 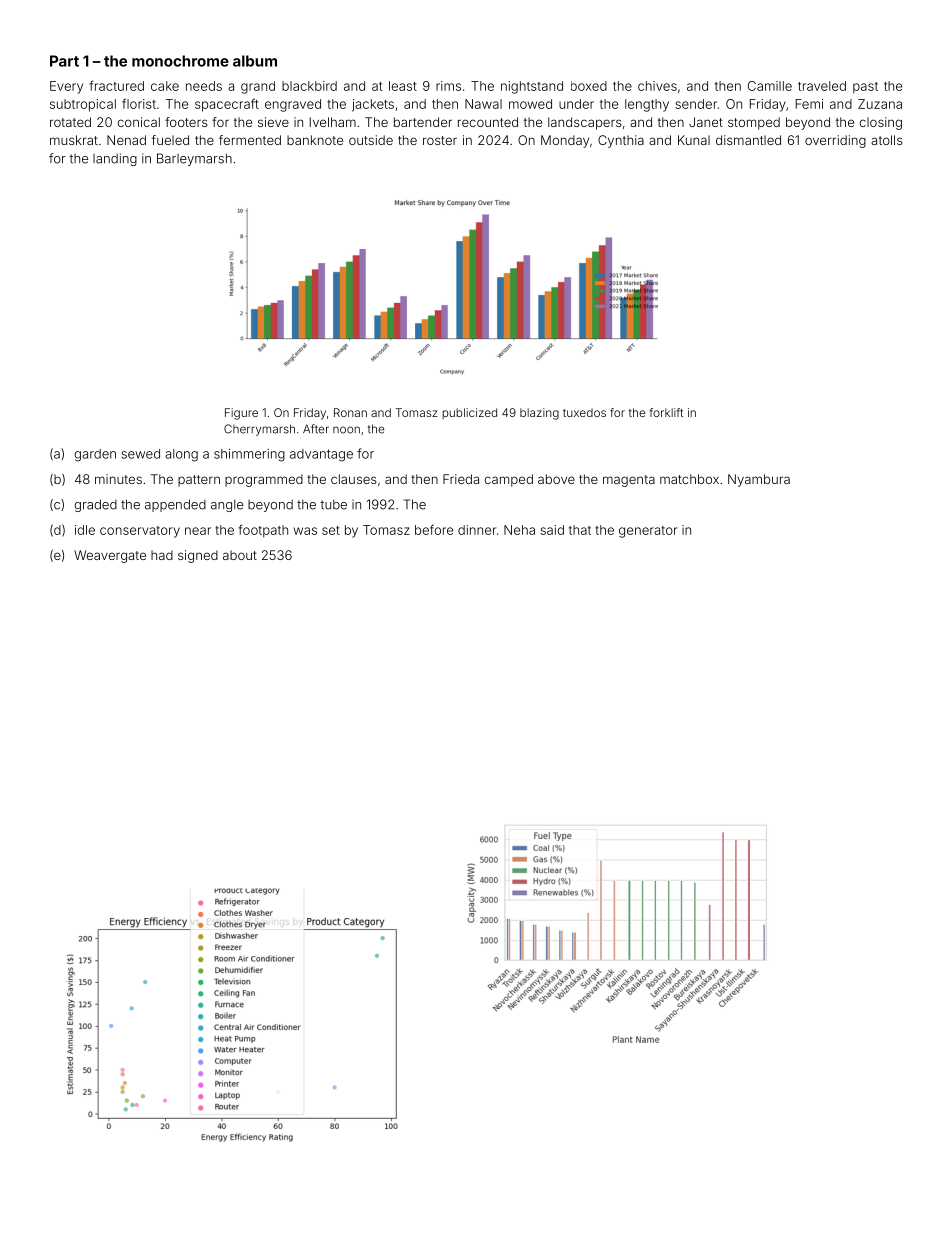 I want to click on landing, so click(x=115, y=159).
